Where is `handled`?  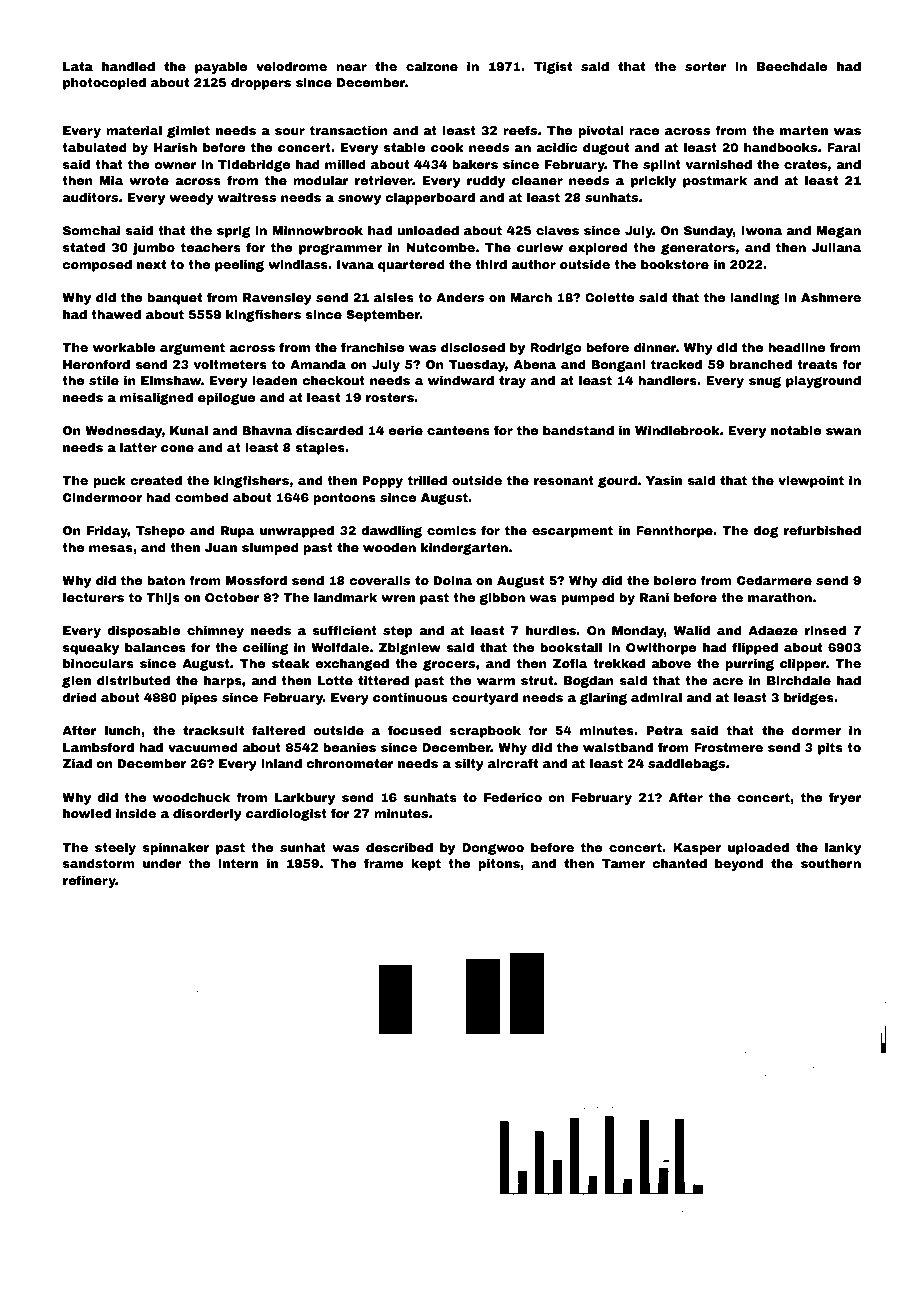
handled is located at coordinates (128, 66).
